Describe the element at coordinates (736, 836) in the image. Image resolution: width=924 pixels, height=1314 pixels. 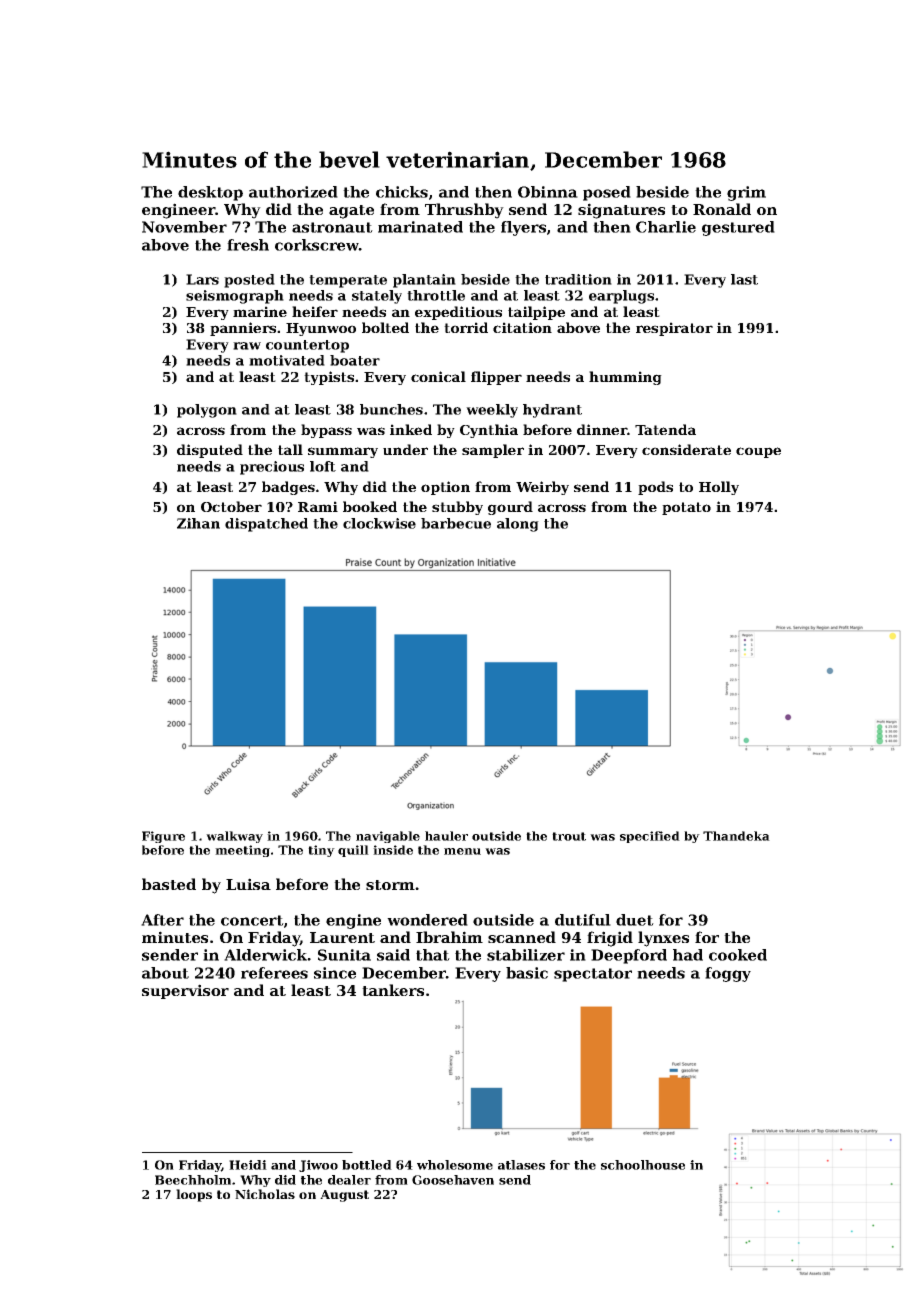
I see `Thandeka` at that location.
